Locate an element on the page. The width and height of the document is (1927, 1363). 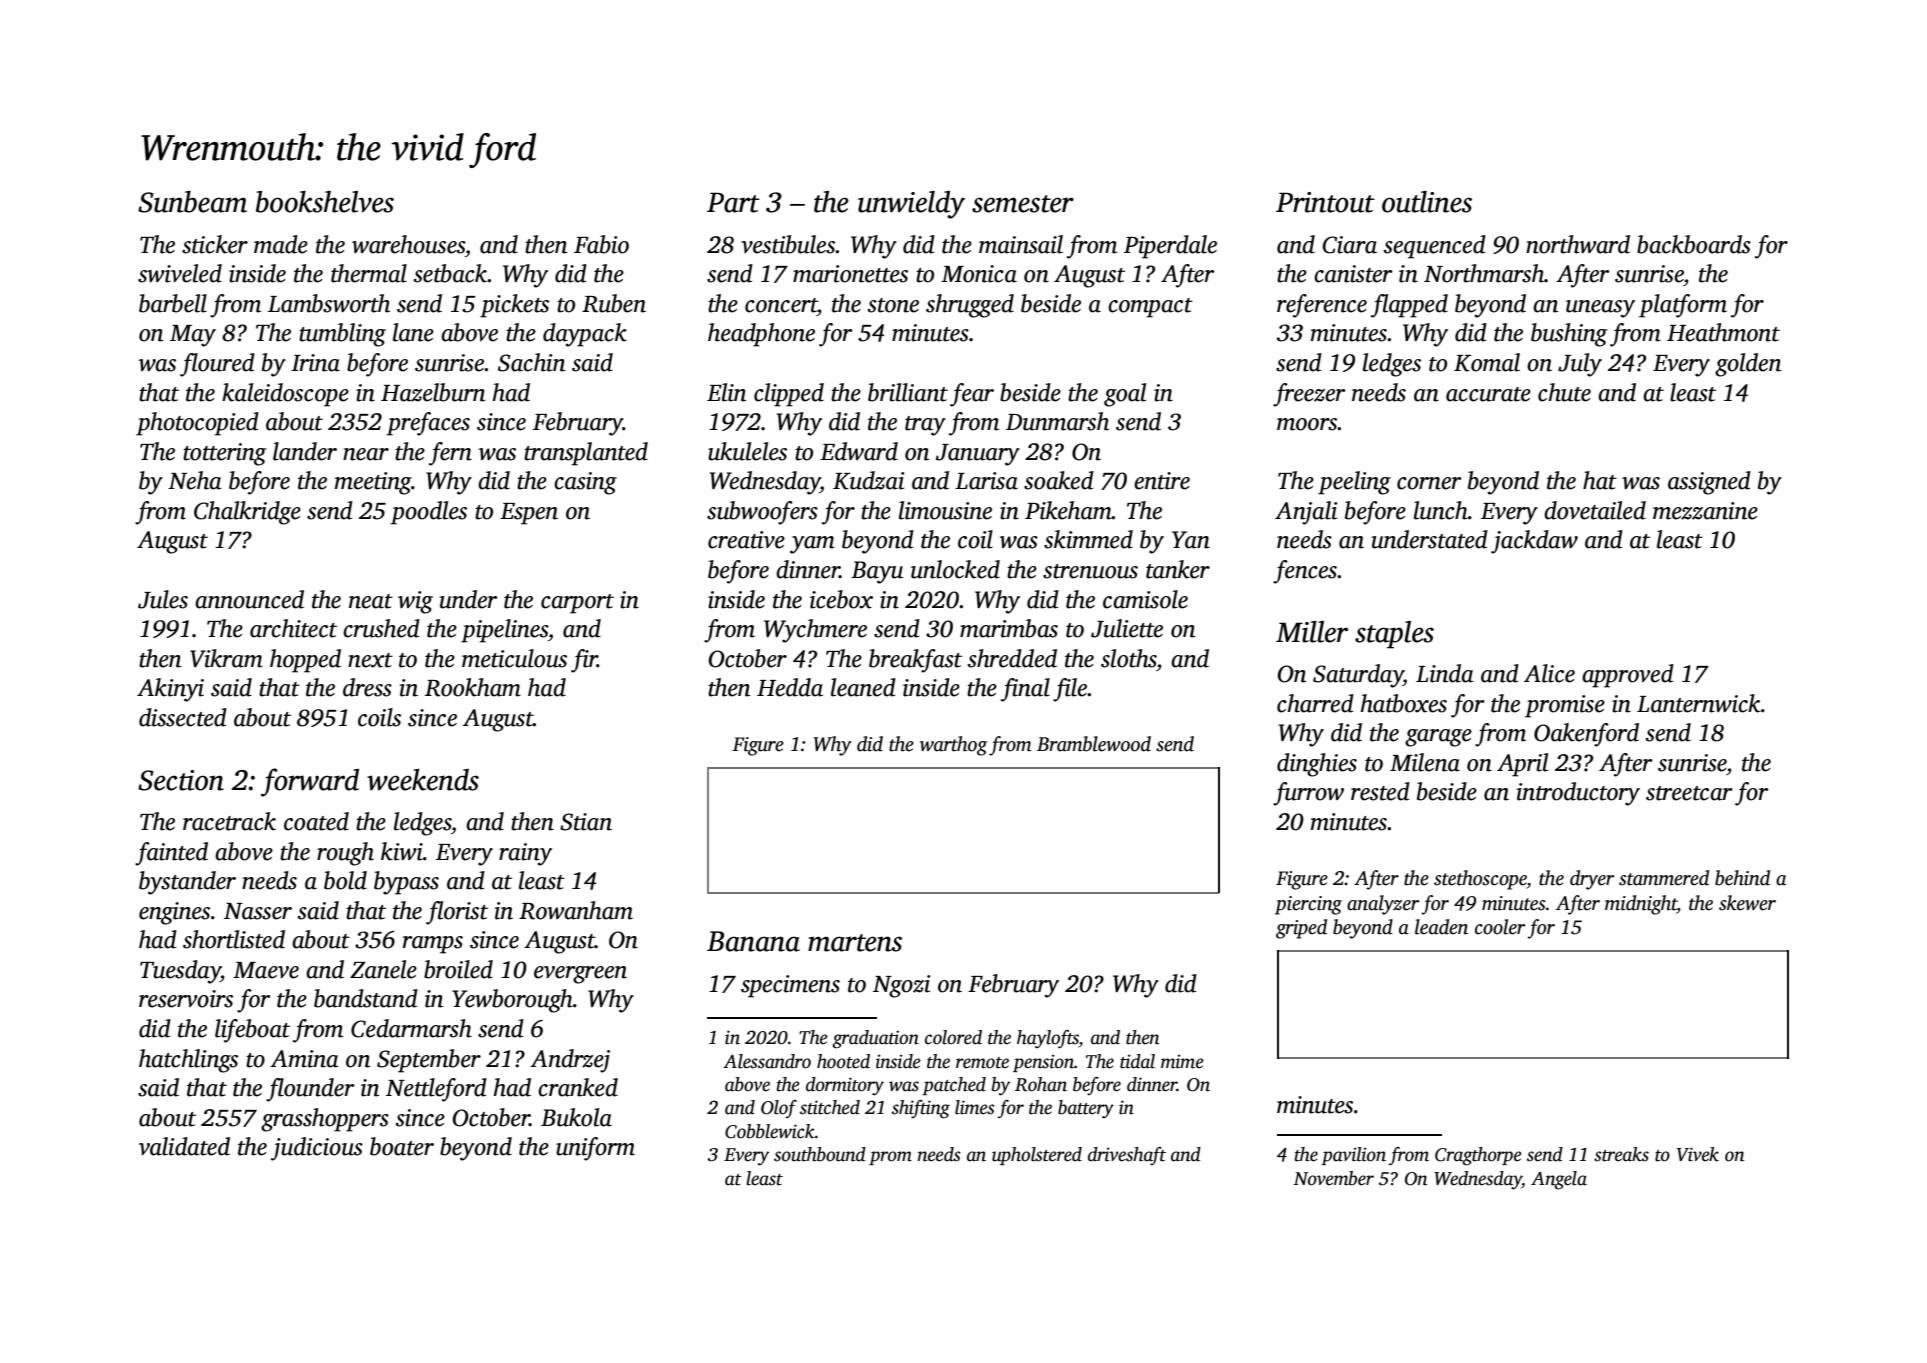
freezer is located at coordinates (1309, 395).
